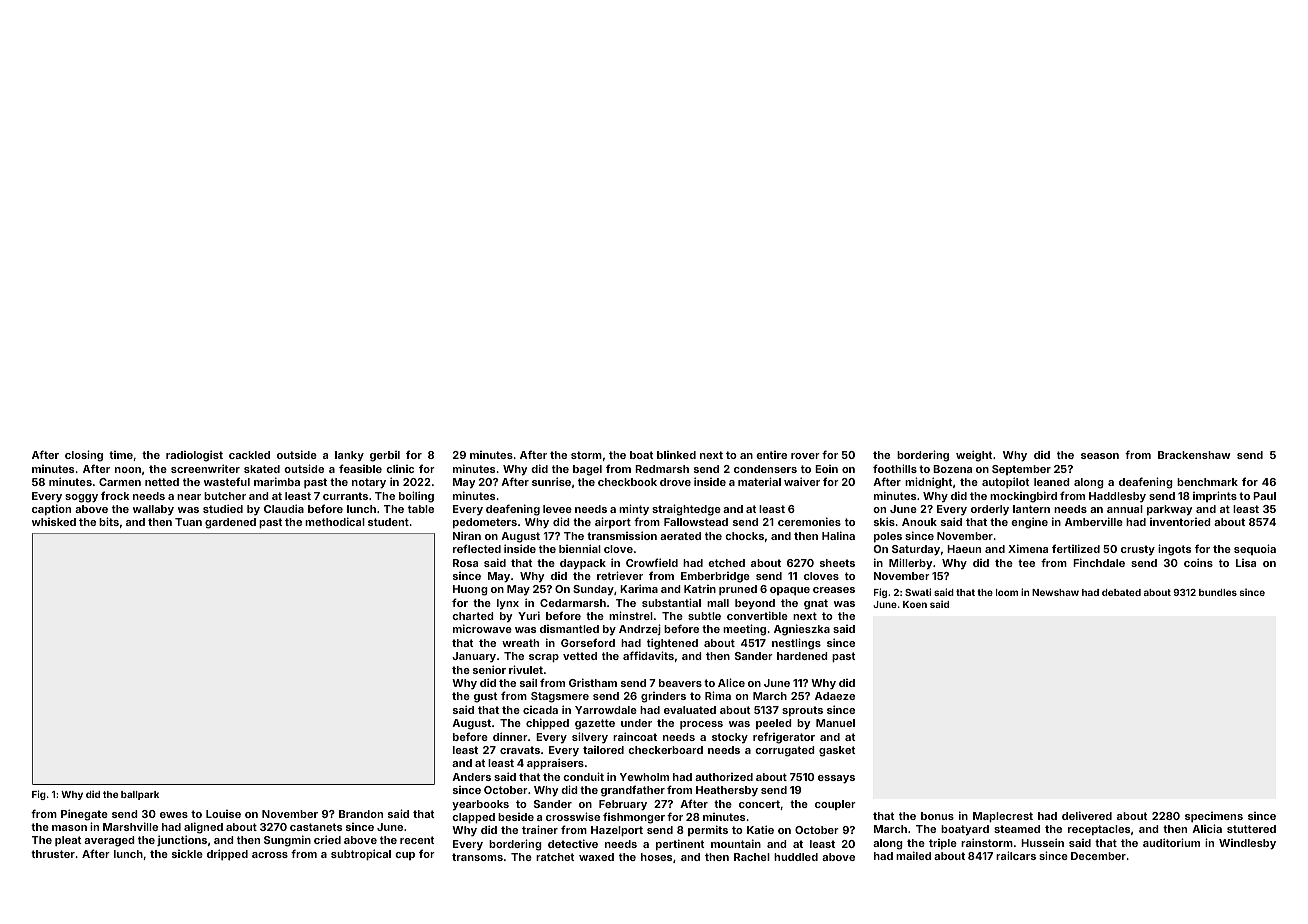 The height and width of the screenshot is (924, 1308). What do you see at coordinates (489, 669) in the screenshot?
I see `senior` at bounding box center [489, 669].
